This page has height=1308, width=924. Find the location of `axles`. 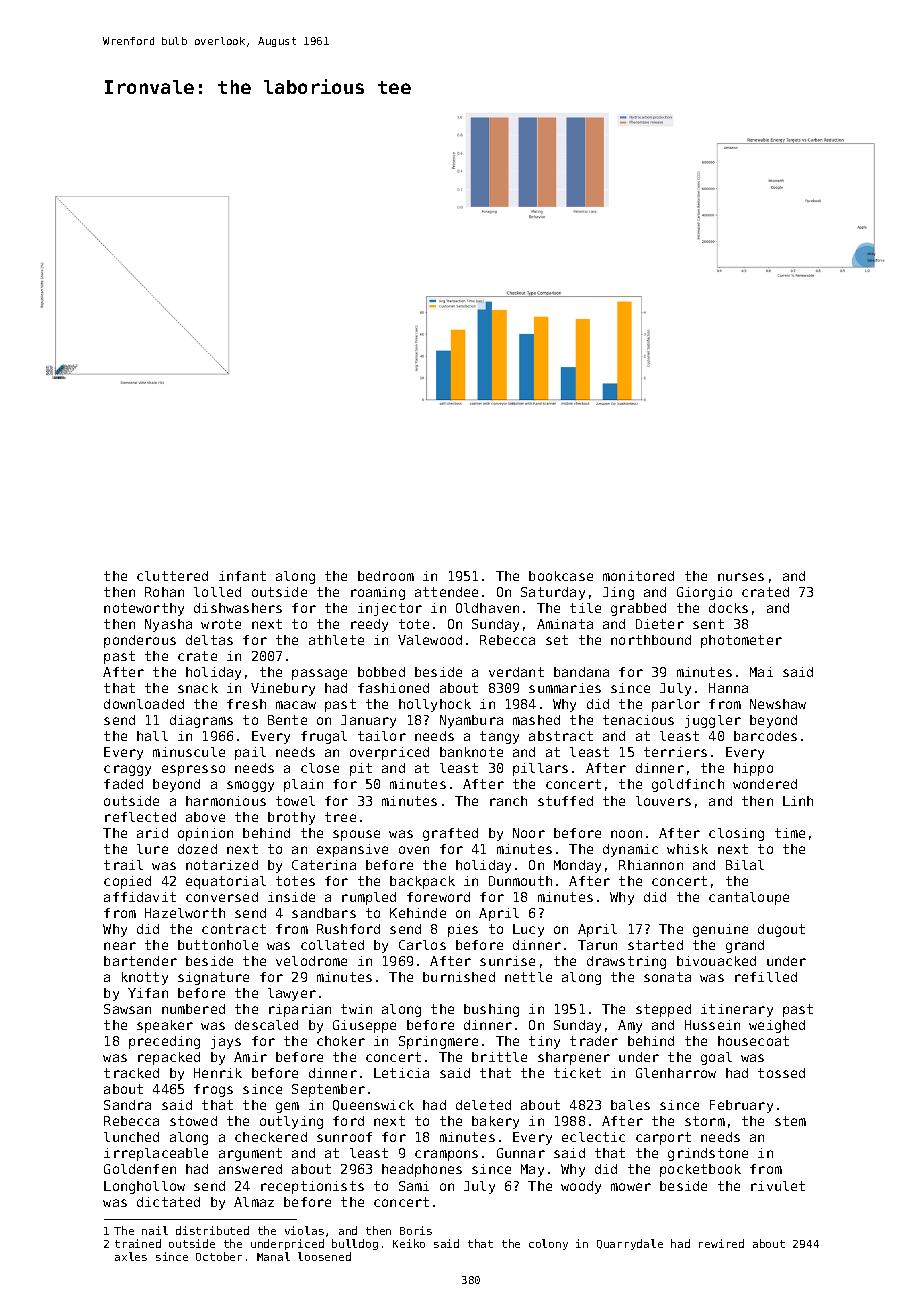

axles is located at coordinates (131, 1256).
